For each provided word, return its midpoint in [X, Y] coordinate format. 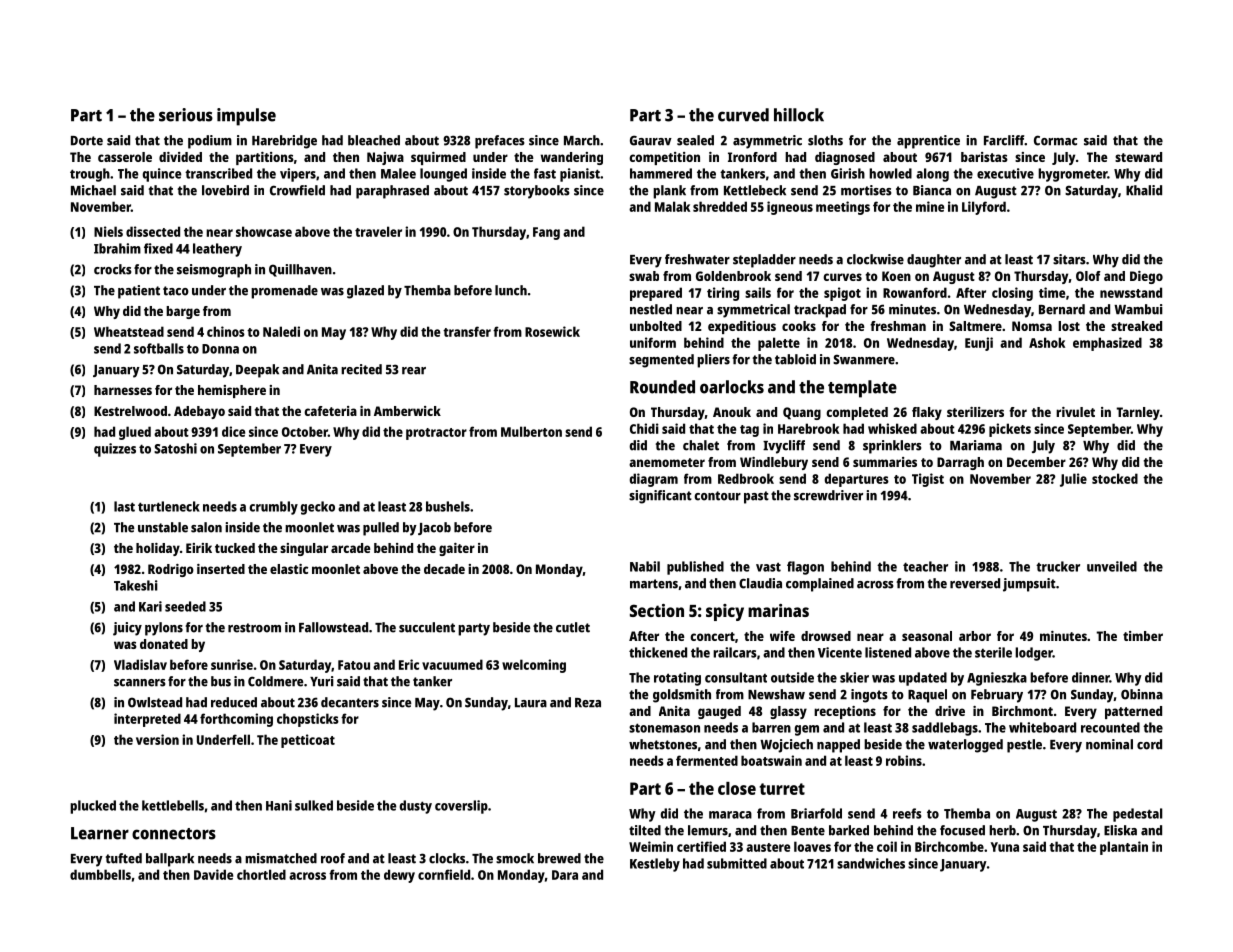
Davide [213, 874]
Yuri [322, 681]
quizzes [115, 450]
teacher [925, 566]
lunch [511, 290]
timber [1143, 636]
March [582, 140]
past [756, 497]
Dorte [87, 141]
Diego [1146, 277]
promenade [284, 292]
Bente [808, 831]
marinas [778, 610]
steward [1138, 157]
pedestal [1137, 815]
